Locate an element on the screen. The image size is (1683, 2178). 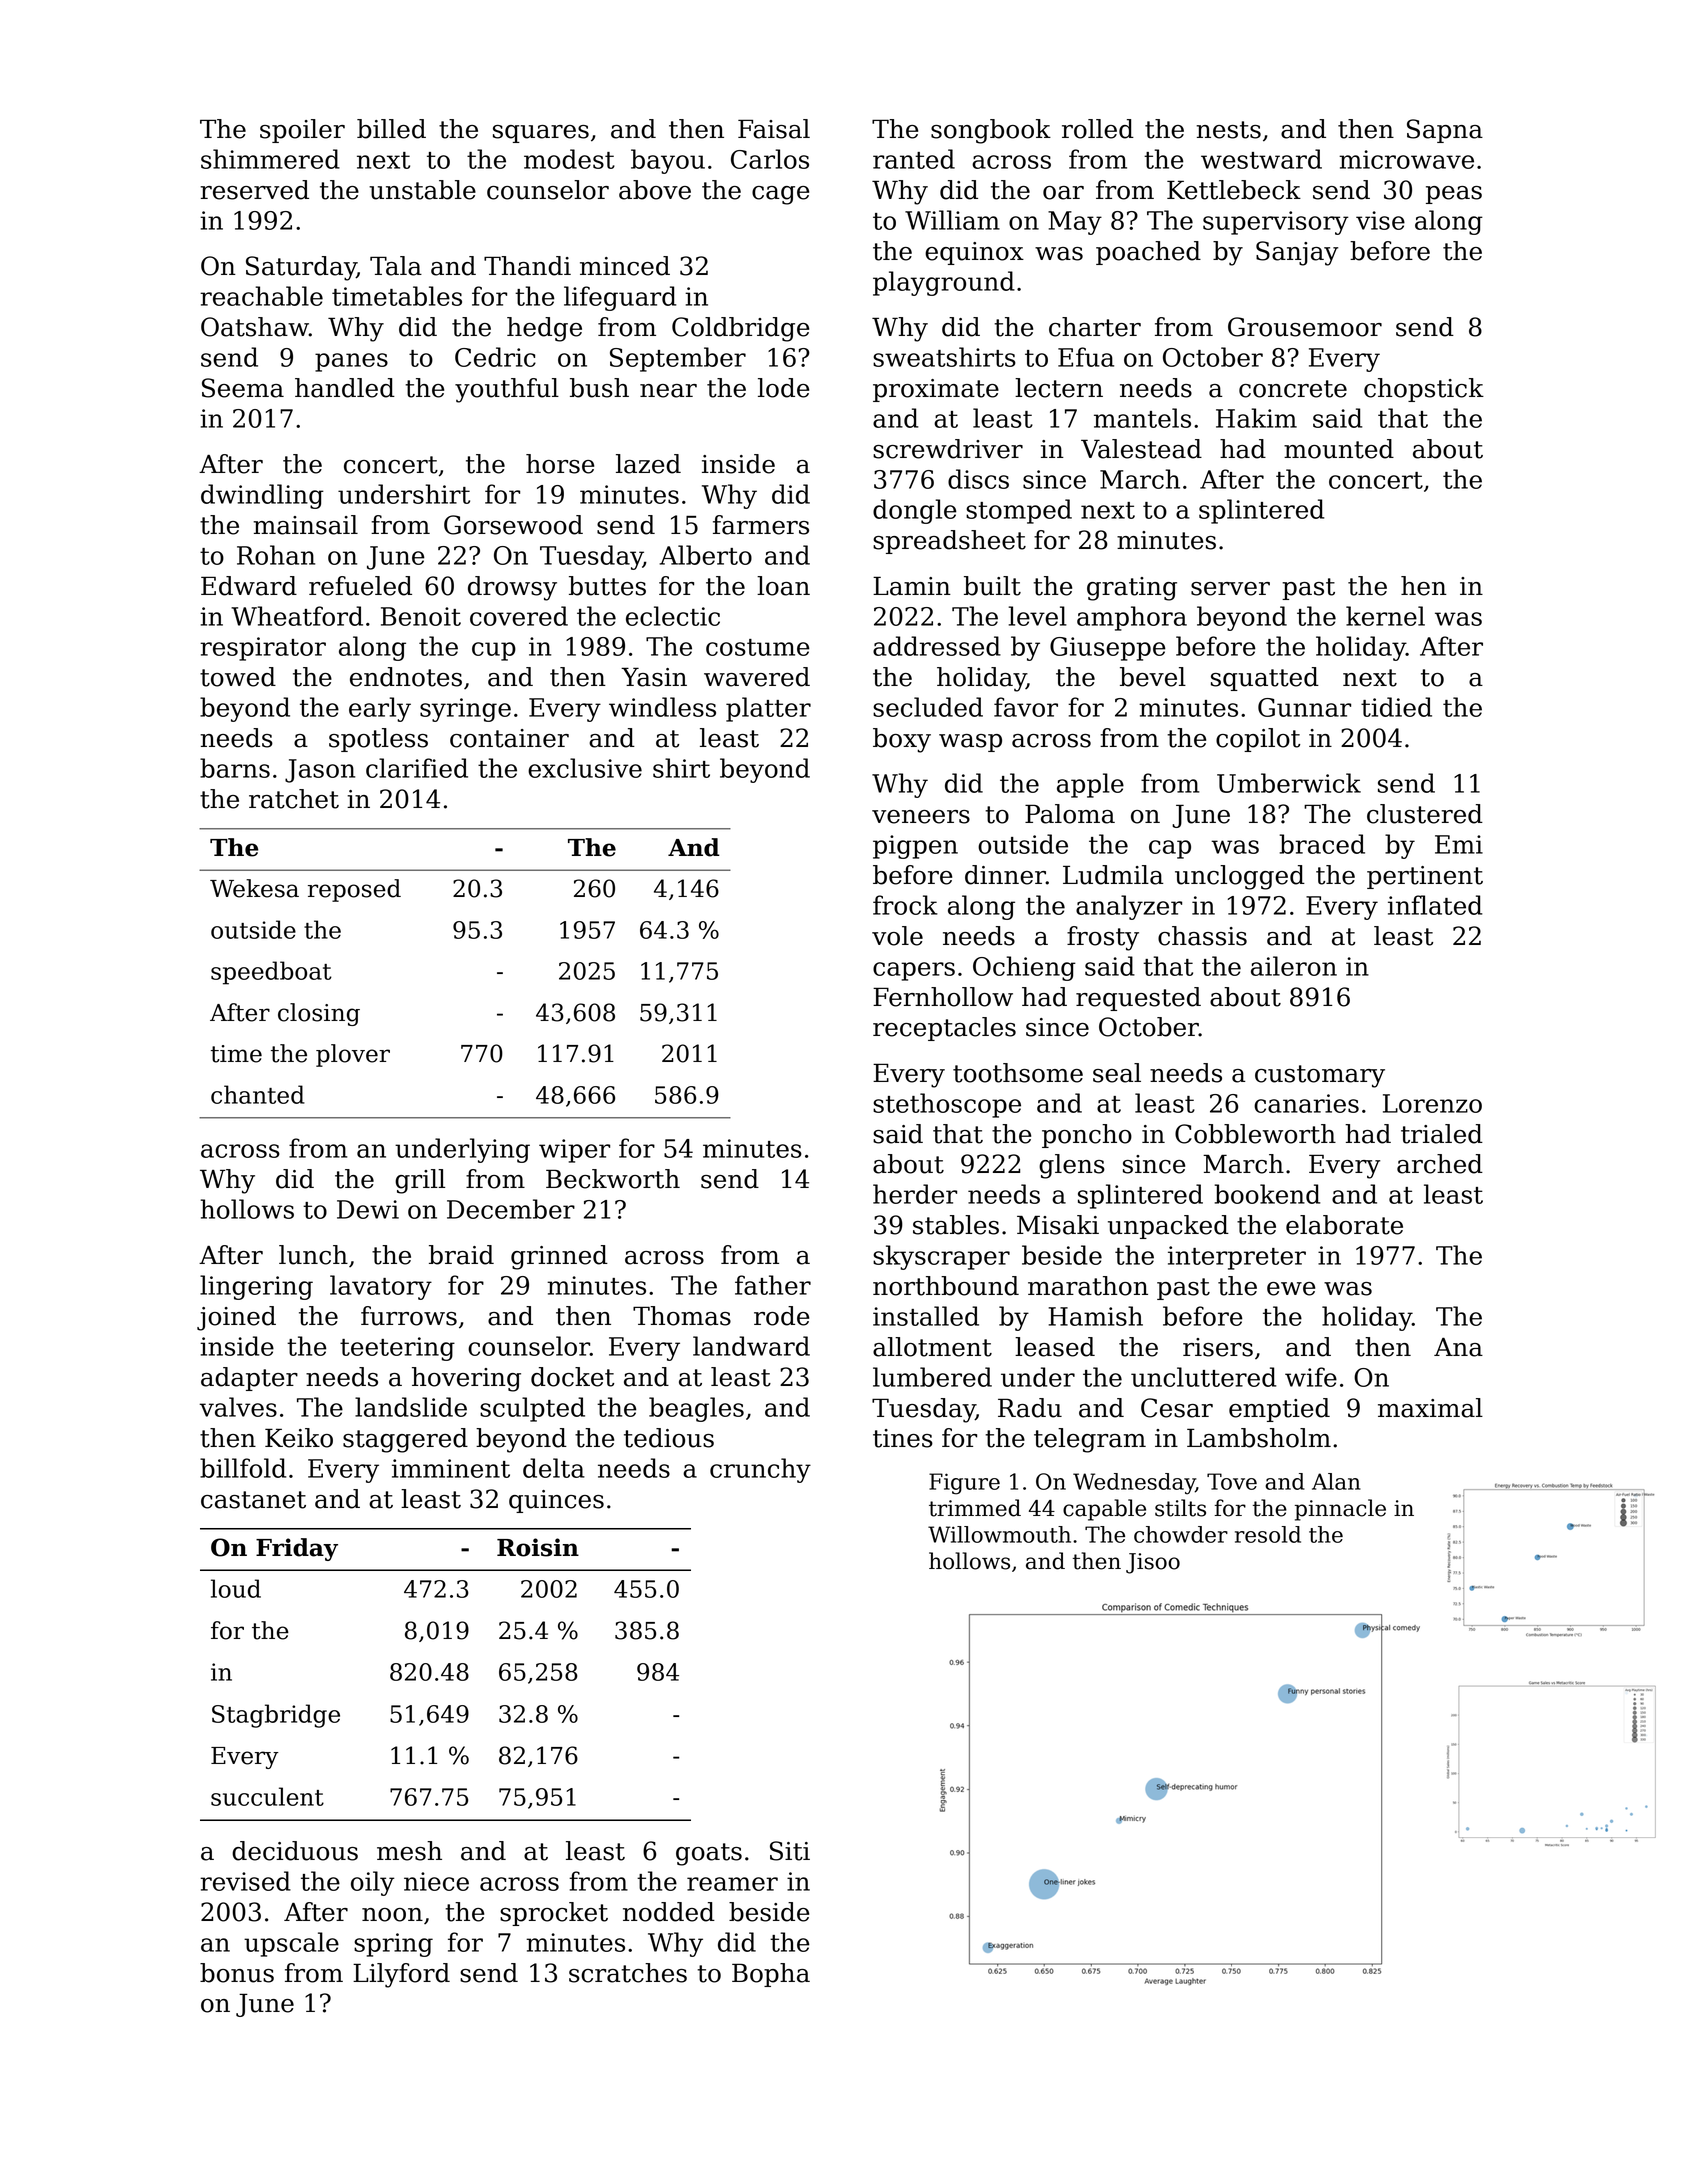
capers is located at coordinates (914, 971).
